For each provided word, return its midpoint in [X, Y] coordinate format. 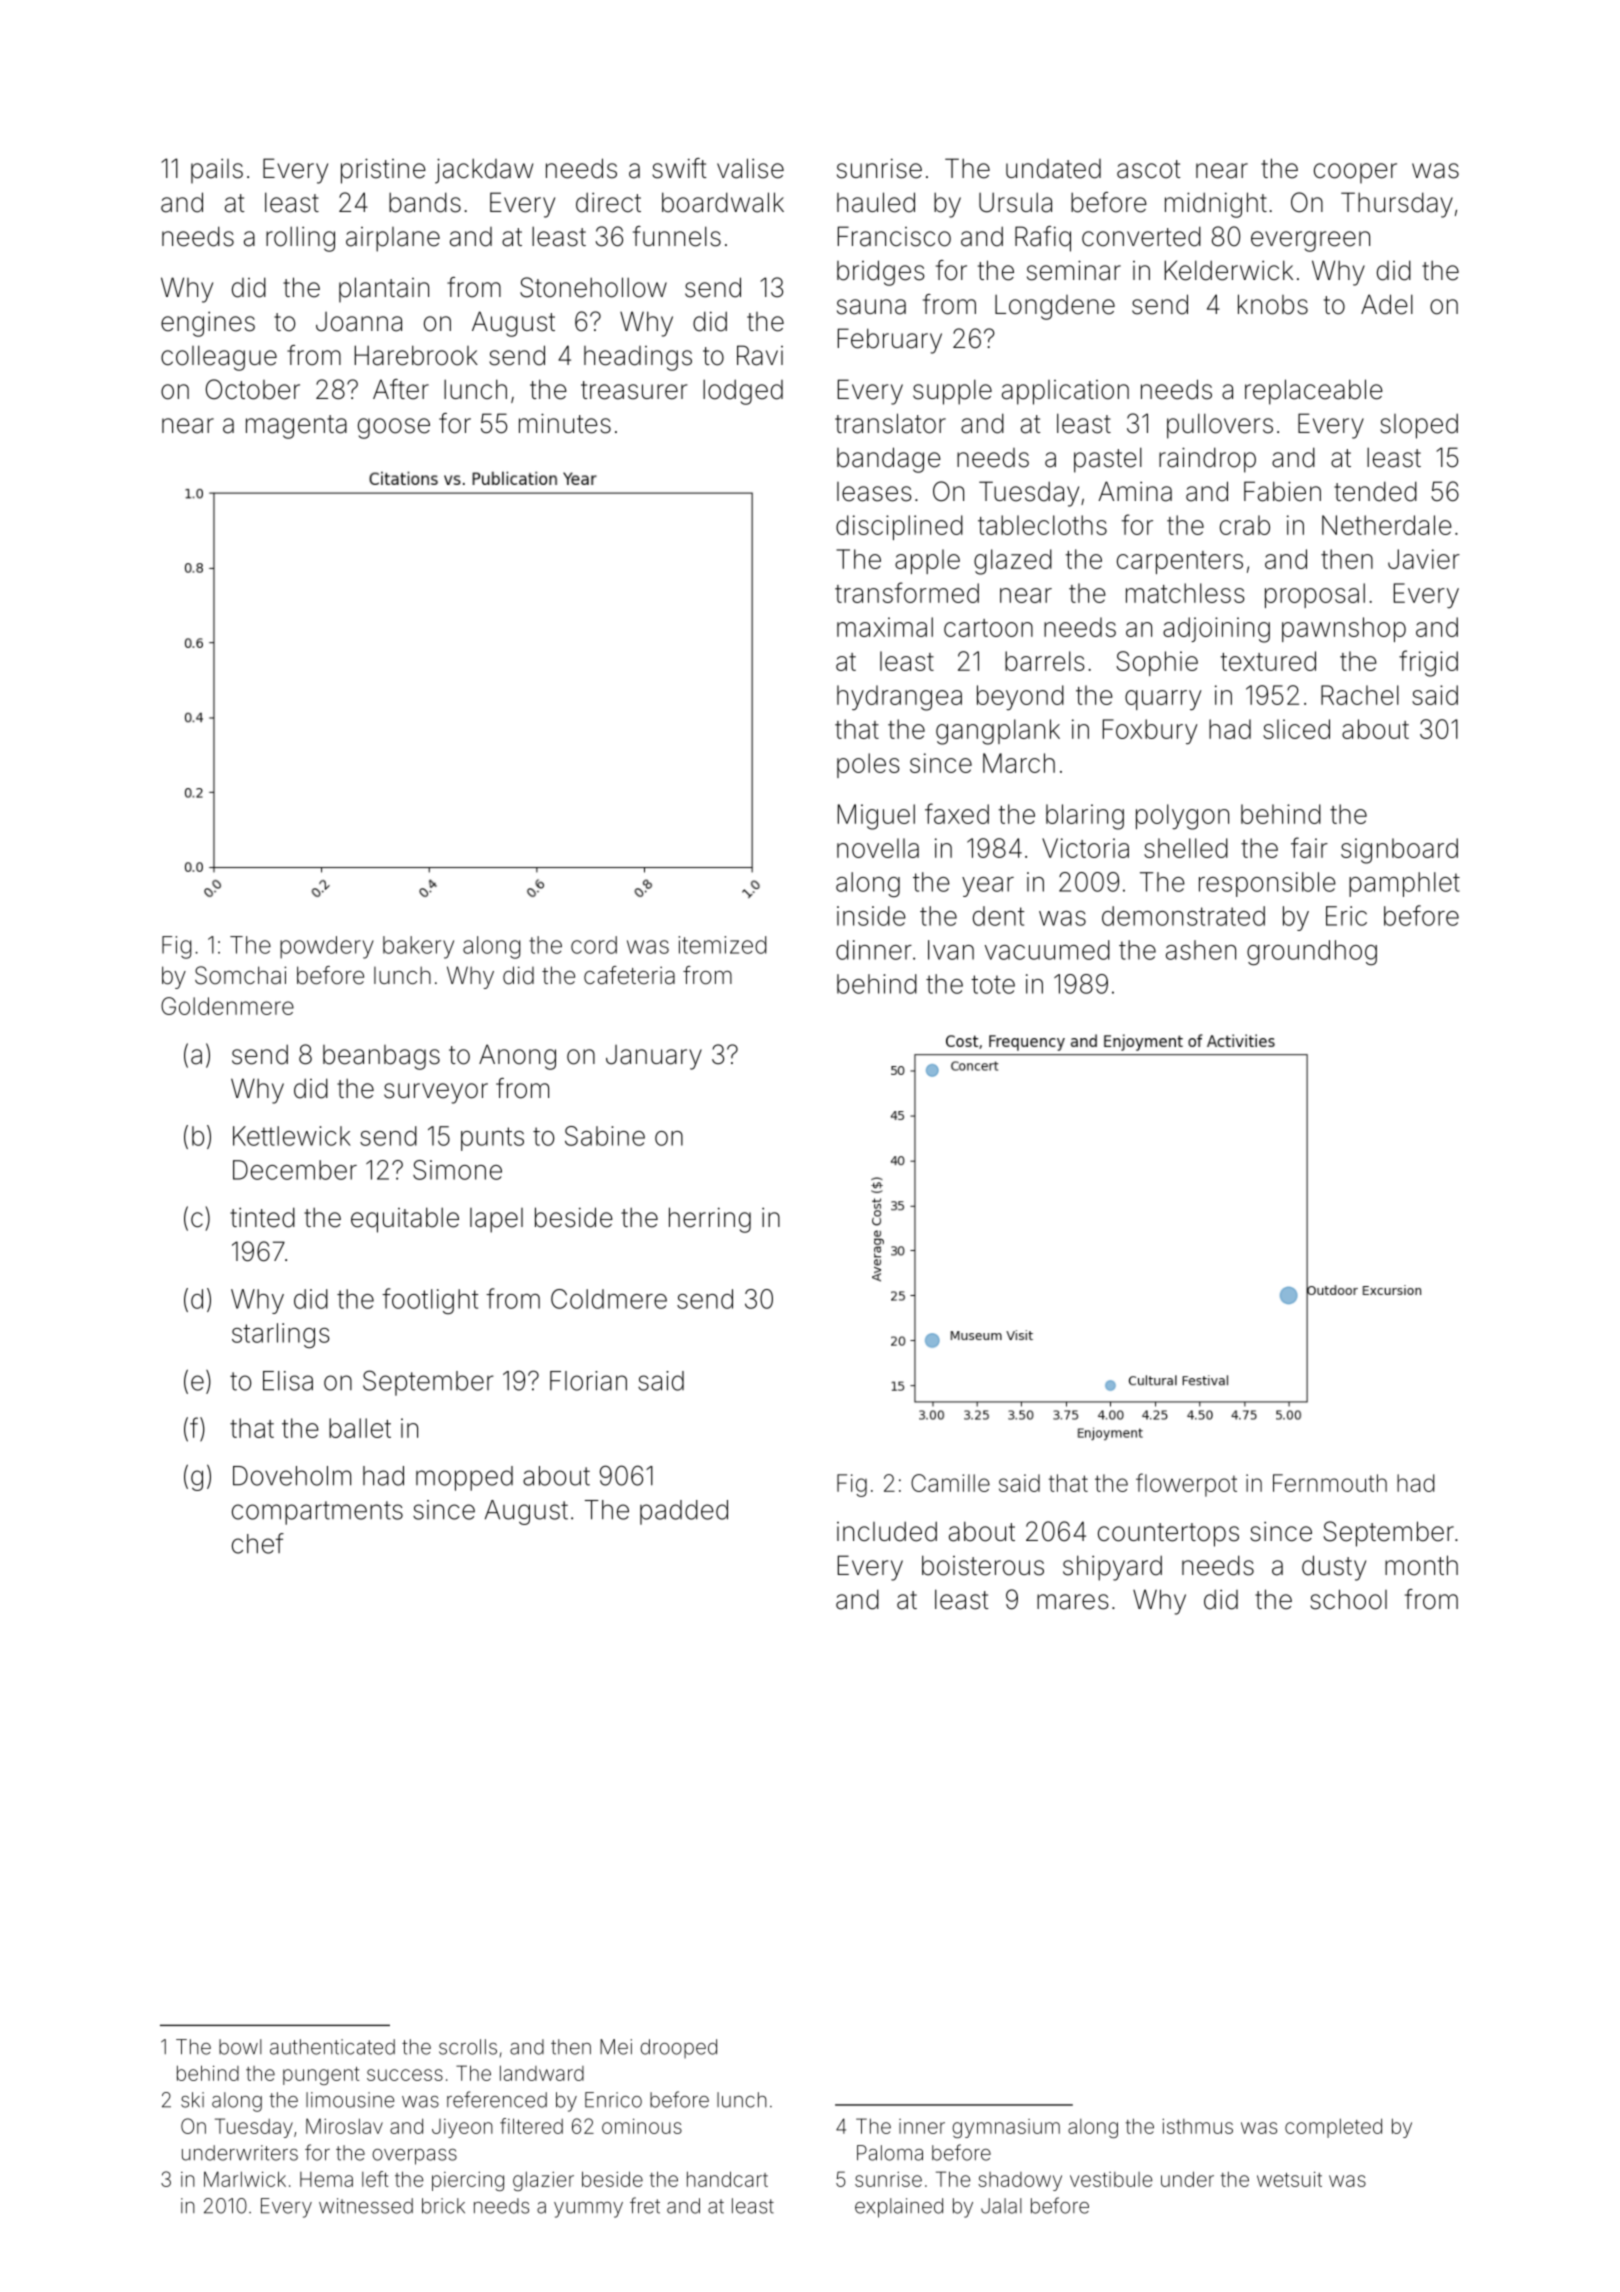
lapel [496, 1220]
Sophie [1157, 663]
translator [890, 423]
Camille [950, 1483]
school [1348, 1599]
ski [192, 2100]
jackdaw [484, 171]
